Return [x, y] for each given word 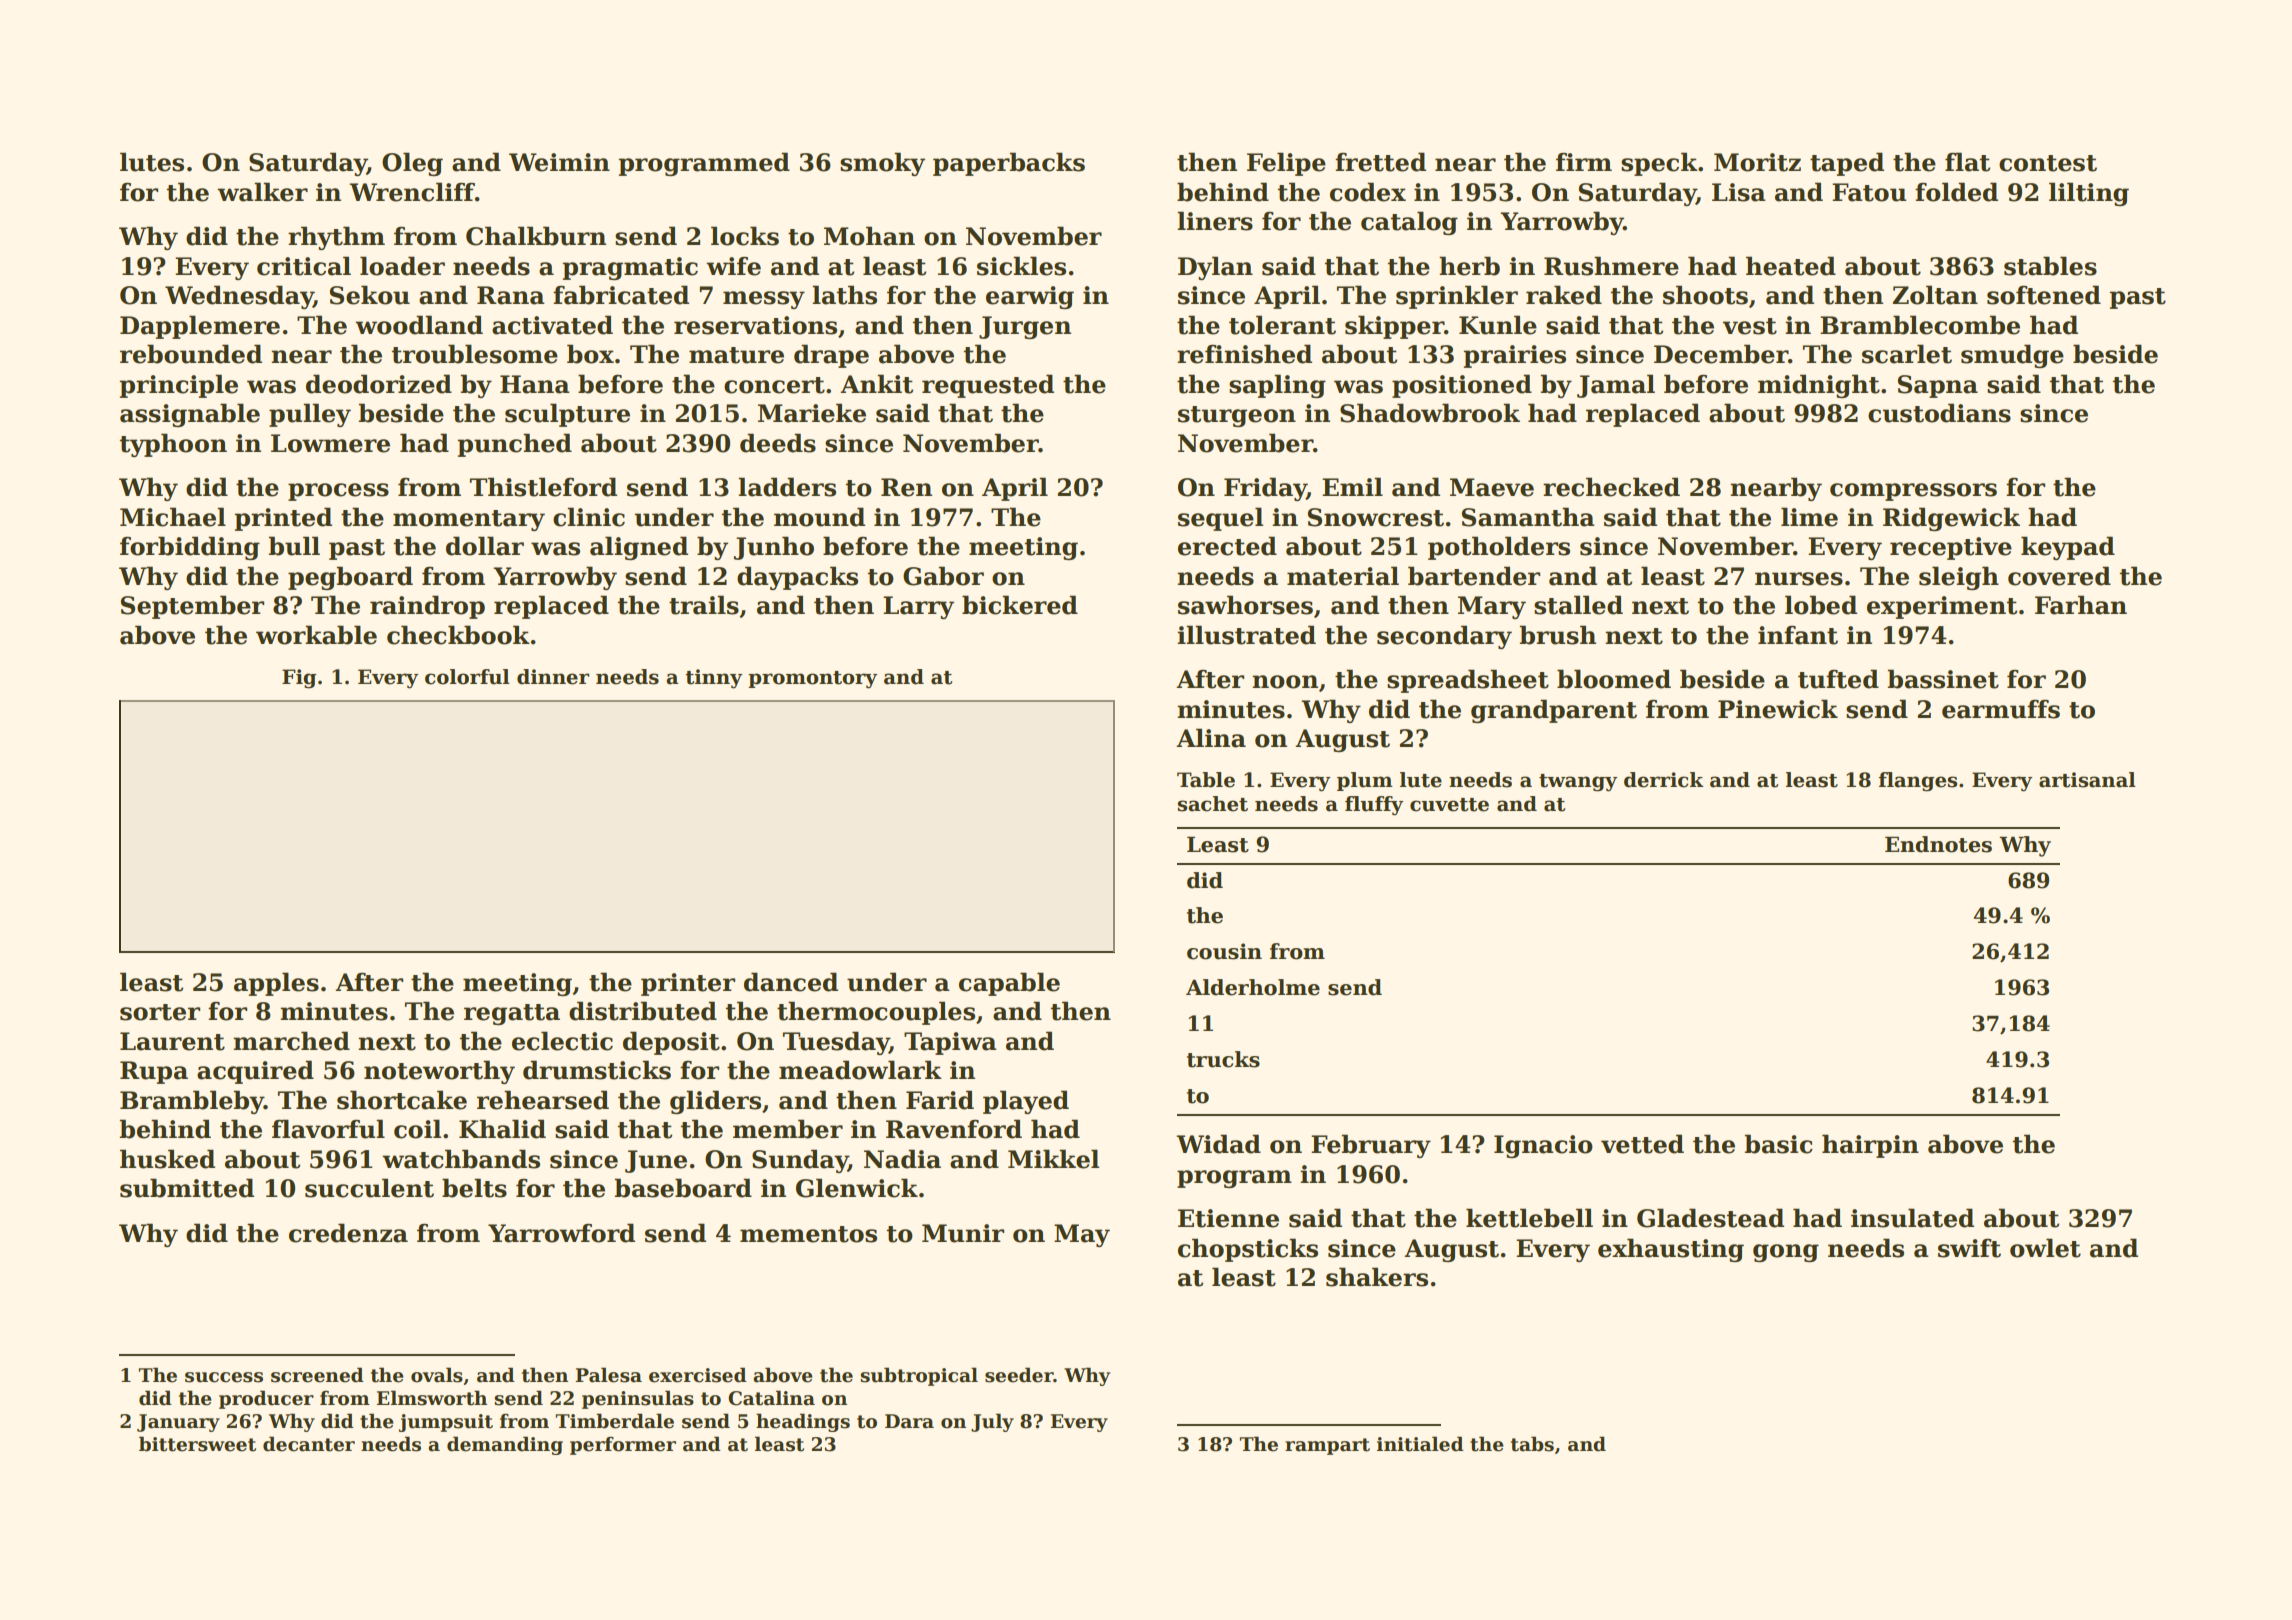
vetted [1642, 1144]
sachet [1213, 804]
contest [2048, 163]
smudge [2012, 356]
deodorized [379, 384]
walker [262, 192]
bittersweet [197, 1444]
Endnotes [1938, 844]
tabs [1532, 1444]
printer [688, 984]
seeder [1019, 1375]
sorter [160, 1012]
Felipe [1286, 164]
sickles [1021, 266]
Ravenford [954, 1129]
